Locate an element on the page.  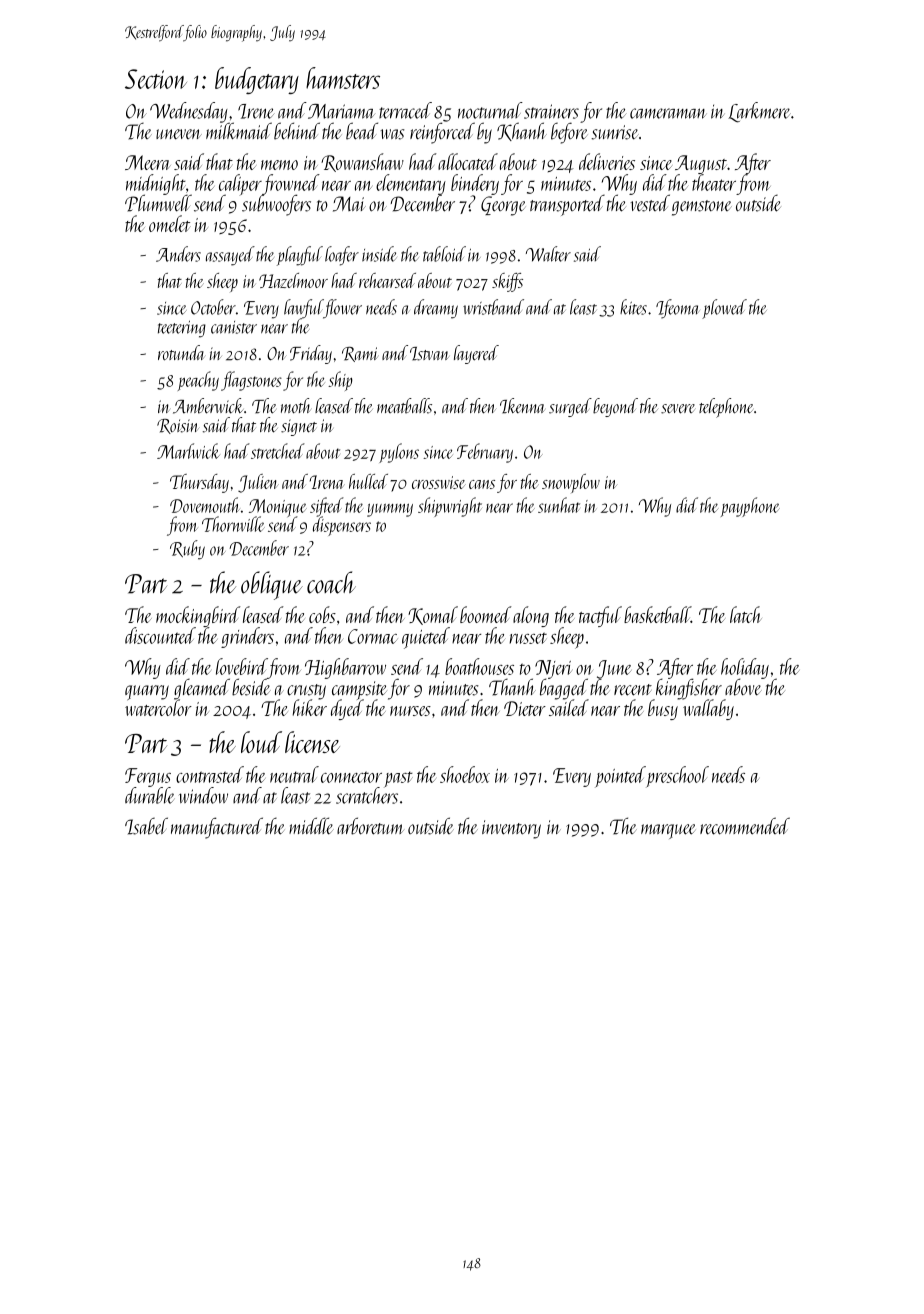
June is located at coordinates (614, 669).
